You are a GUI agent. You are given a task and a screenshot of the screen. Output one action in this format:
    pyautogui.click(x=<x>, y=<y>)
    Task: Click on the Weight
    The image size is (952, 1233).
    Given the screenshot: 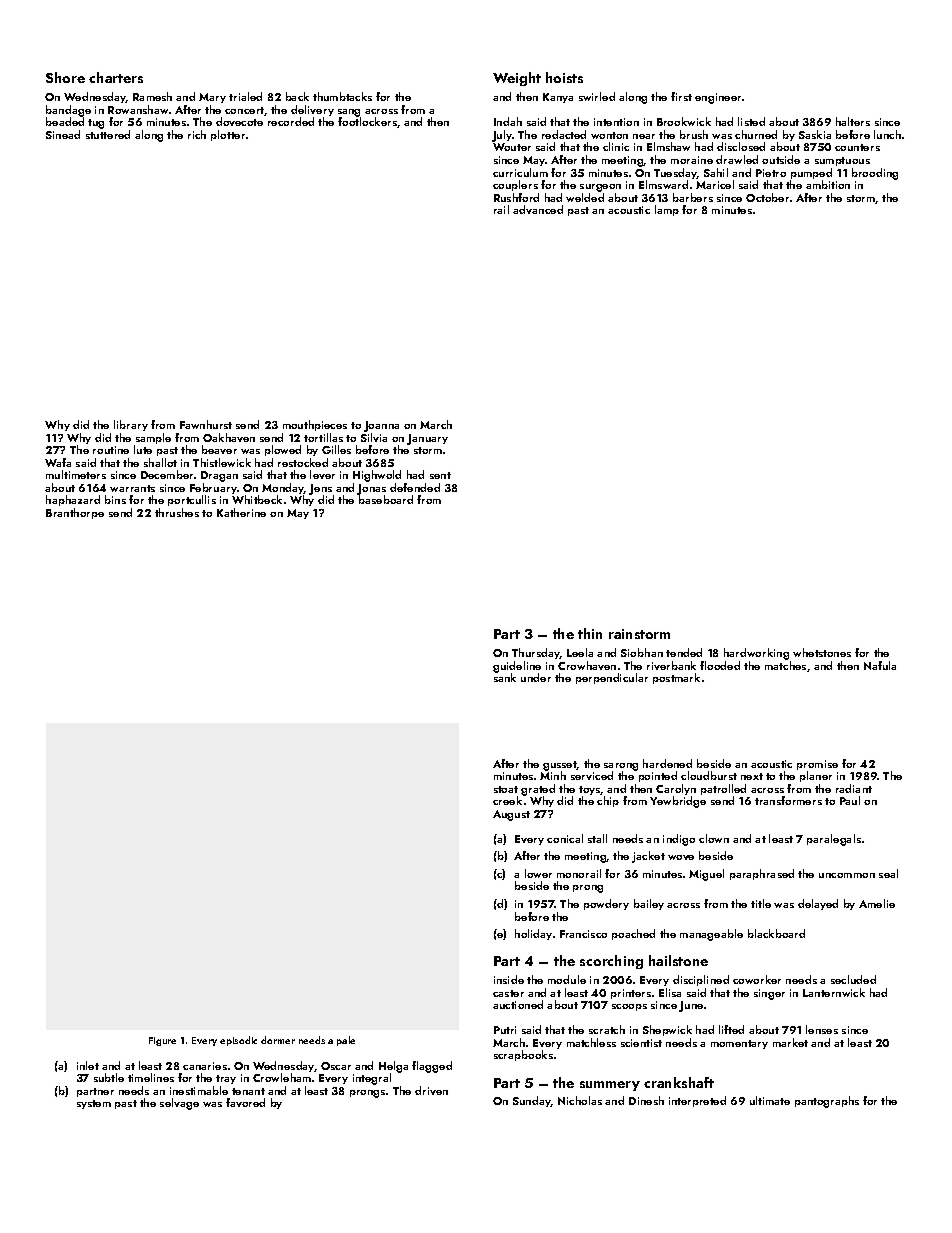 What is the action you would take?
    pyautogui.click(x=517, y=79)
